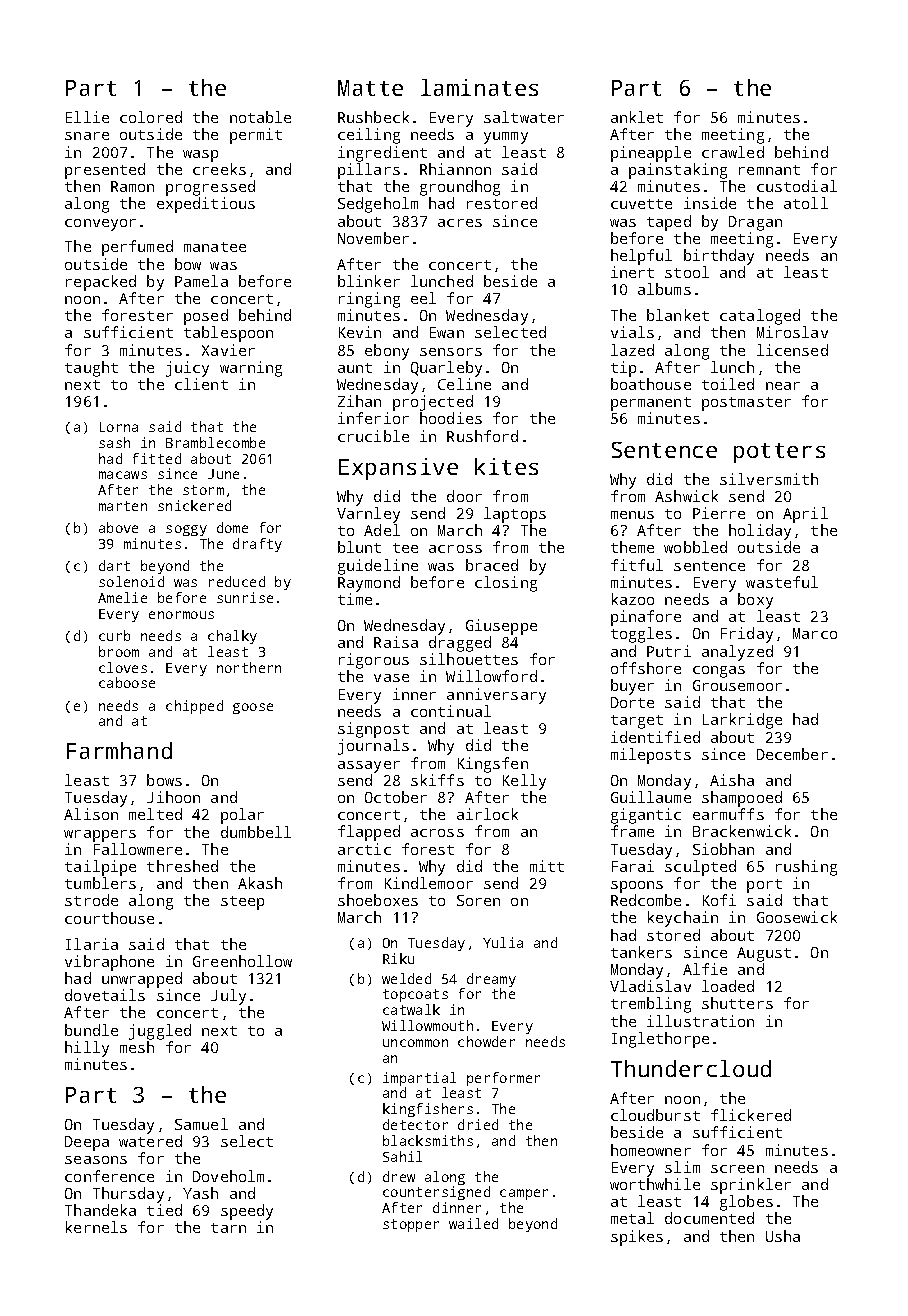 Image resolution: width=908 pixels, height=1316 pixels. I want to click on watered, so click(150, 1141).
